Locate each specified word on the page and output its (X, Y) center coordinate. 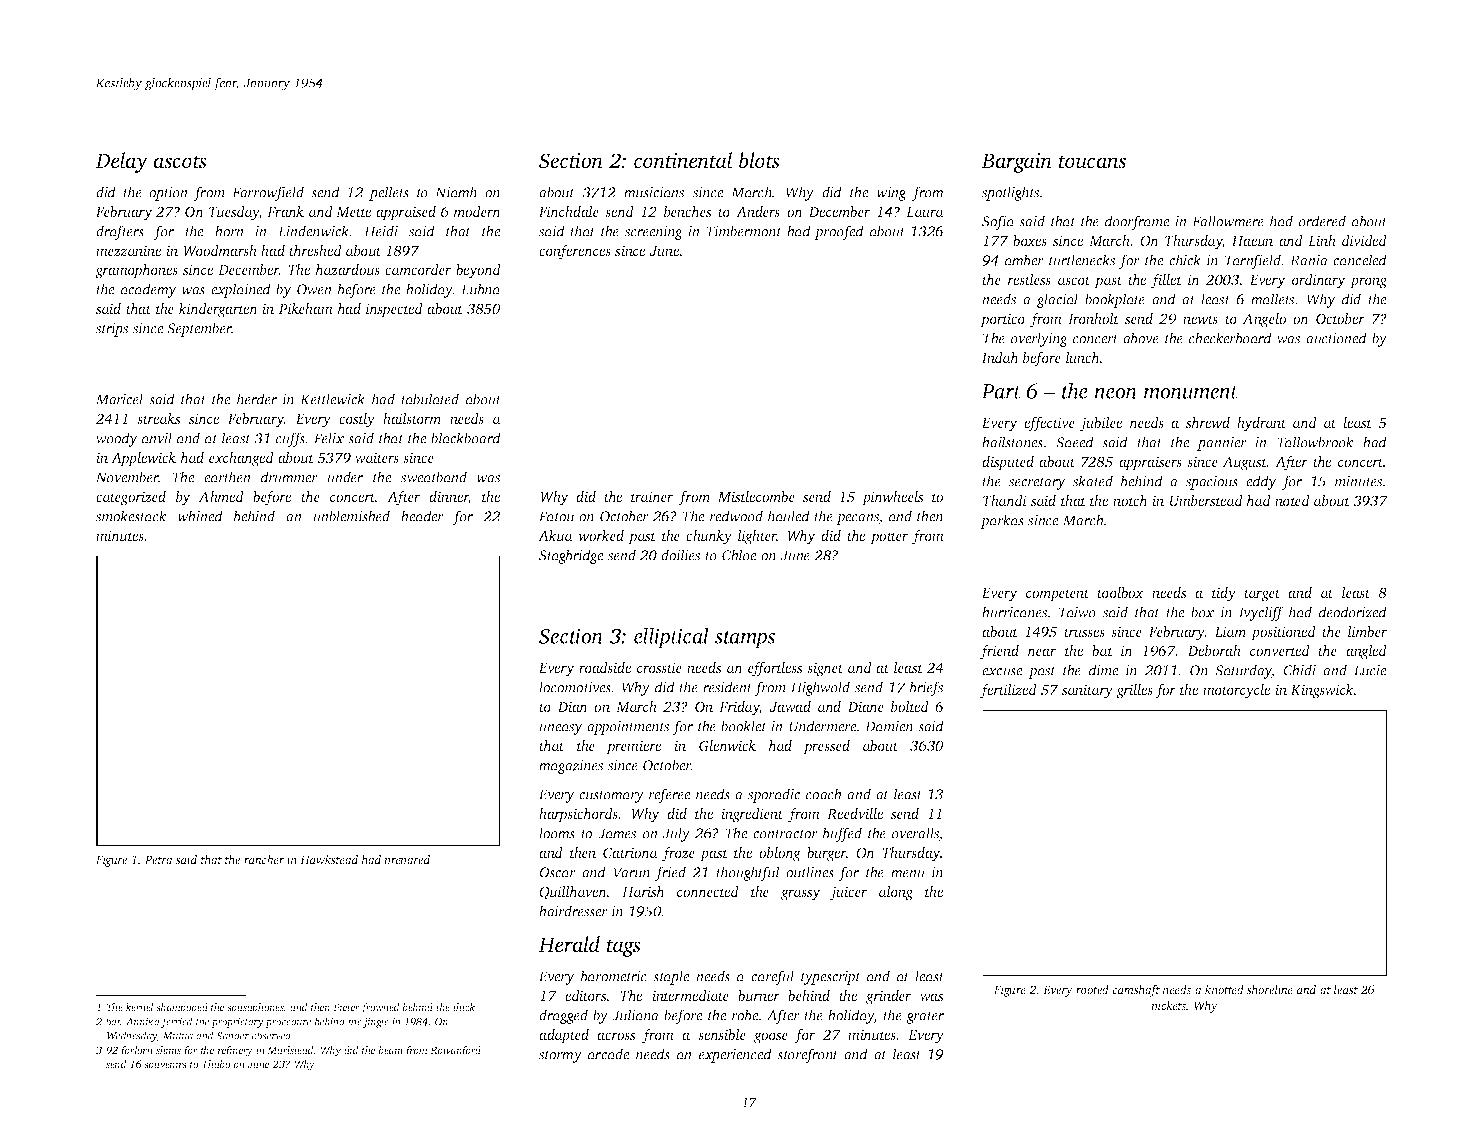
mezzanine (128, 251)
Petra (159, 859)
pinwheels (892, 498)
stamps (745, 639)
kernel (140, 1007)
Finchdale (569, 211)
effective (1049, 424)
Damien (889, 726)
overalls (915, 834)
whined (200, 516)
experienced (735, 1055)
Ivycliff (1261, 613)
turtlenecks (1082, 260)
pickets (1168, 1007)
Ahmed (221, 496)
